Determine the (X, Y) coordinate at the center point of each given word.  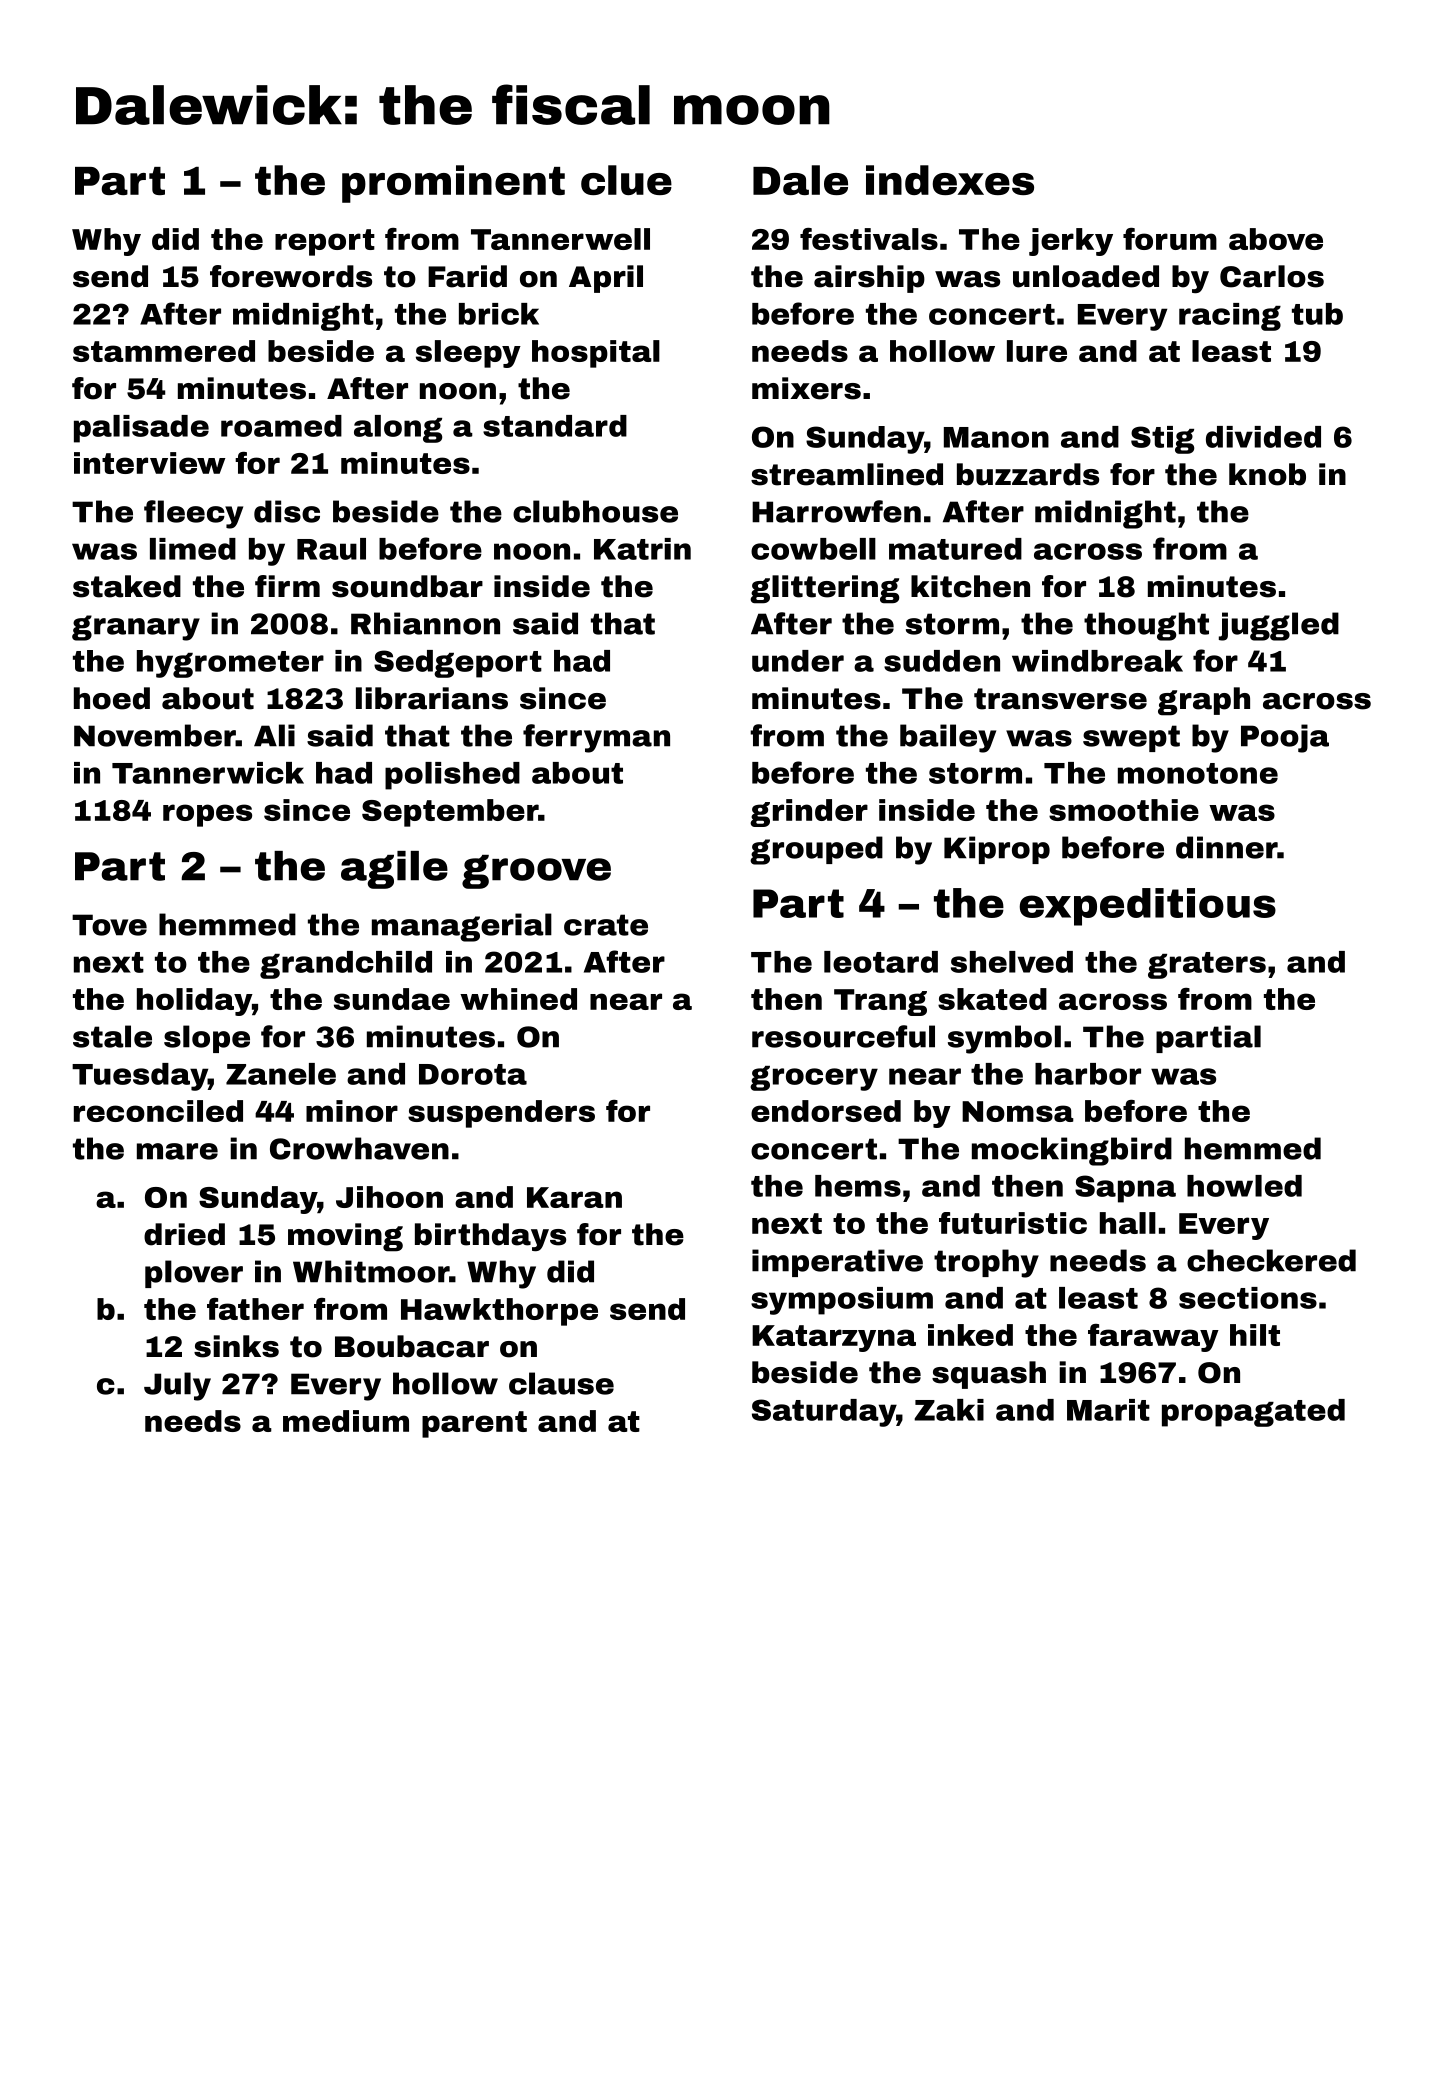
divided (1263, 437)
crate (606, 925)
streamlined (847, 474)
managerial (462, 927)
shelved (1012, 962)
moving (345, 1237)
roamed (281, 426)
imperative (837, 1263)
